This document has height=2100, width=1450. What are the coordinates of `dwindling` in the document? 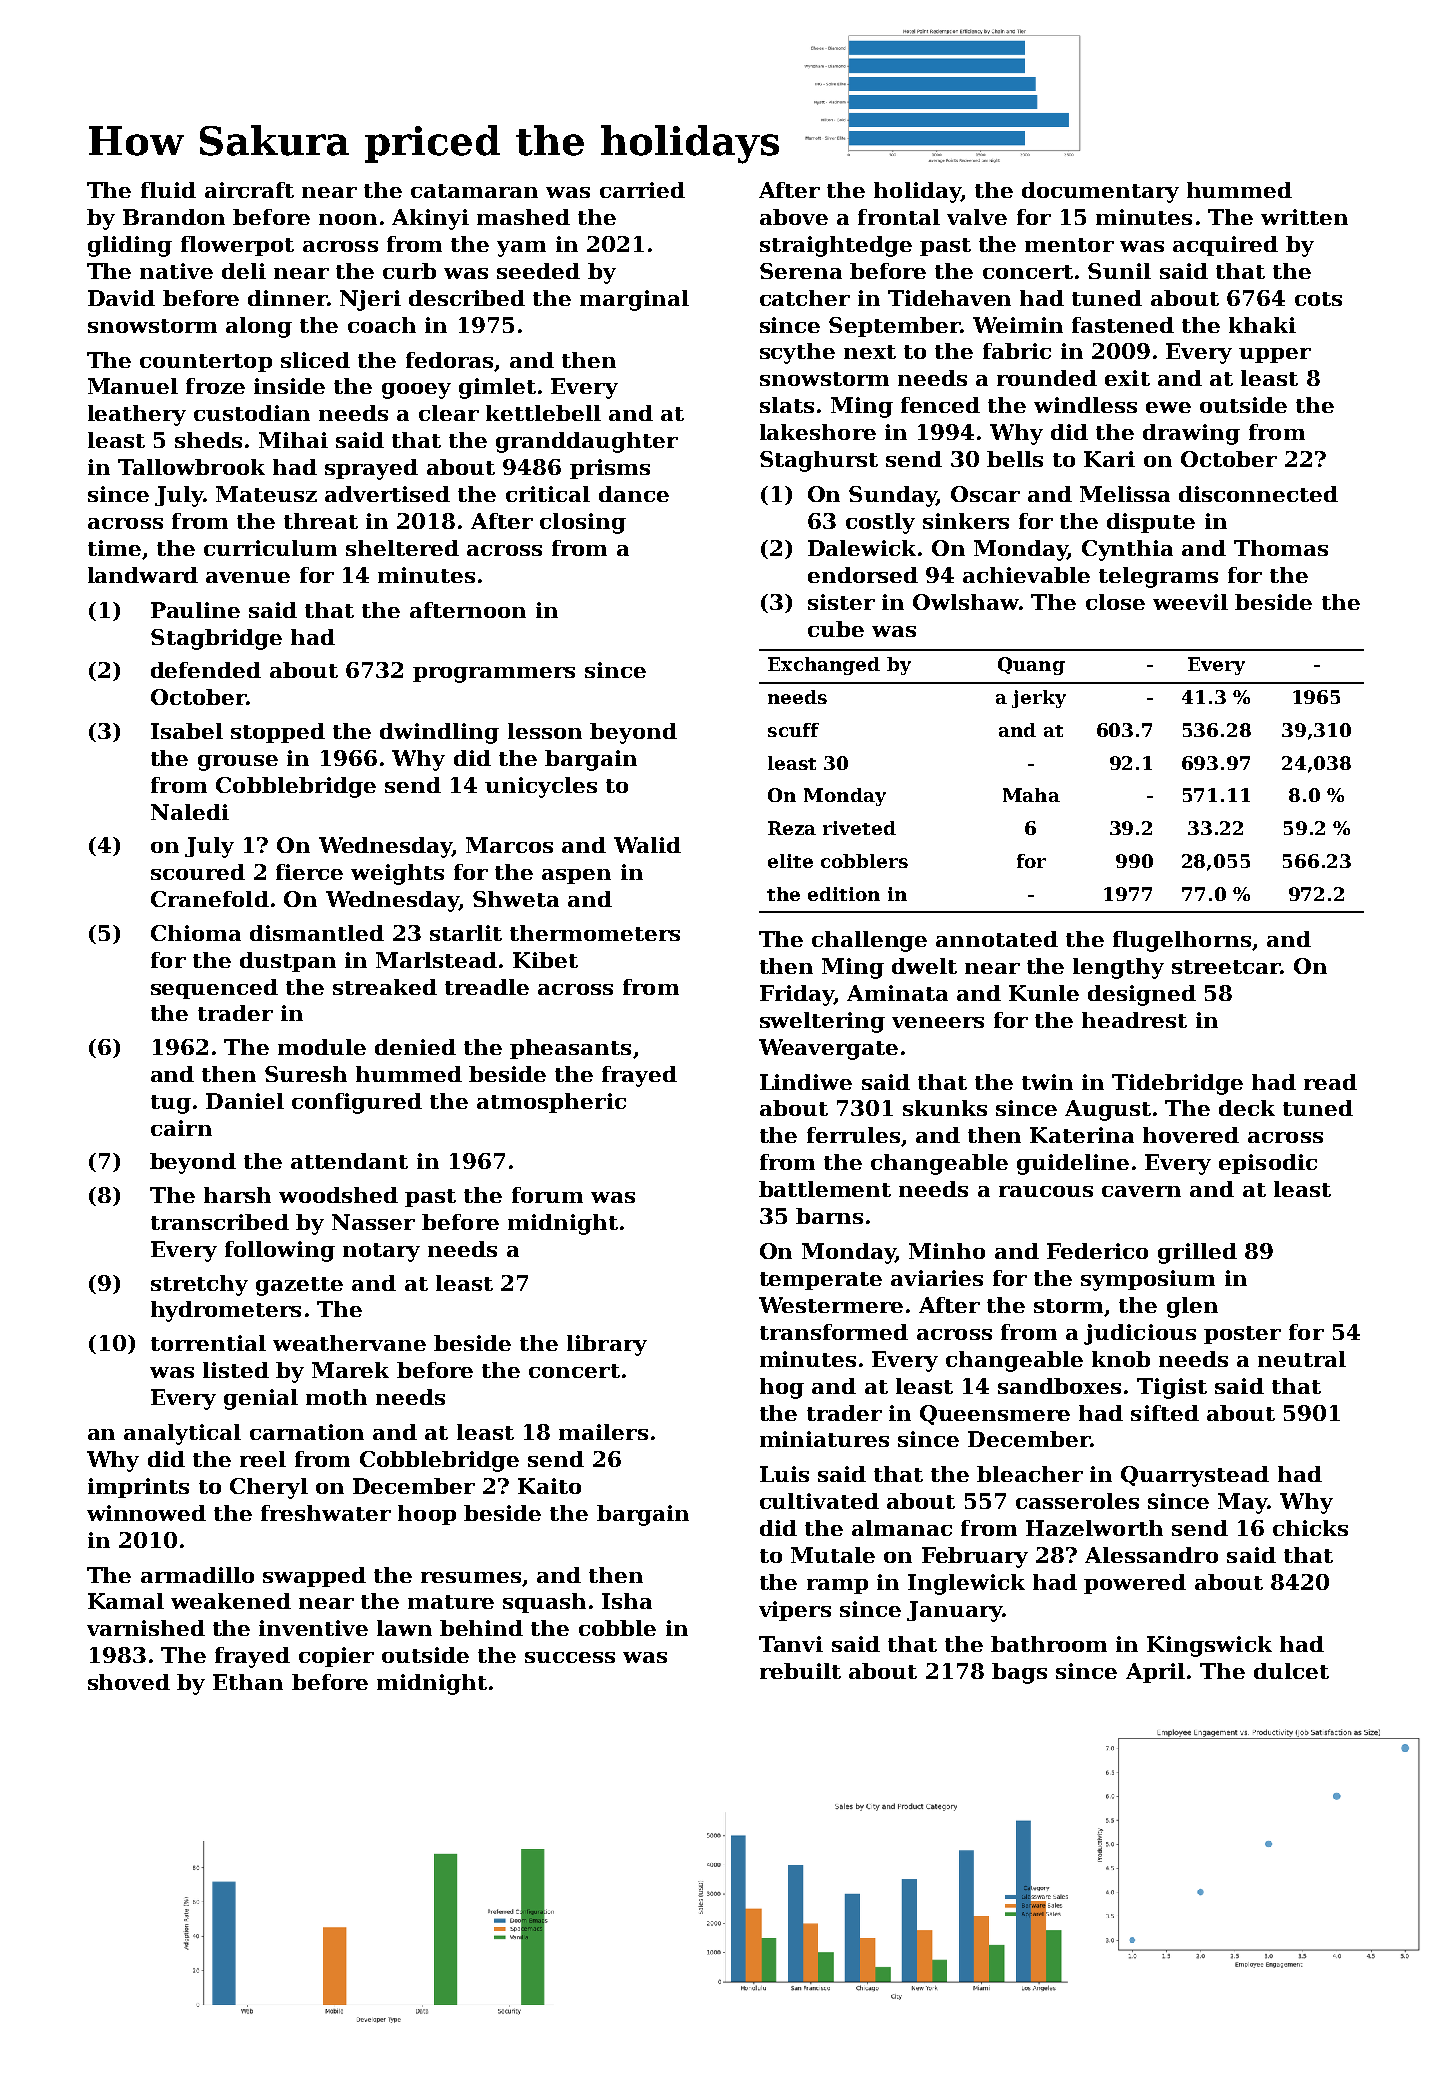 It's located at (439, 733).
